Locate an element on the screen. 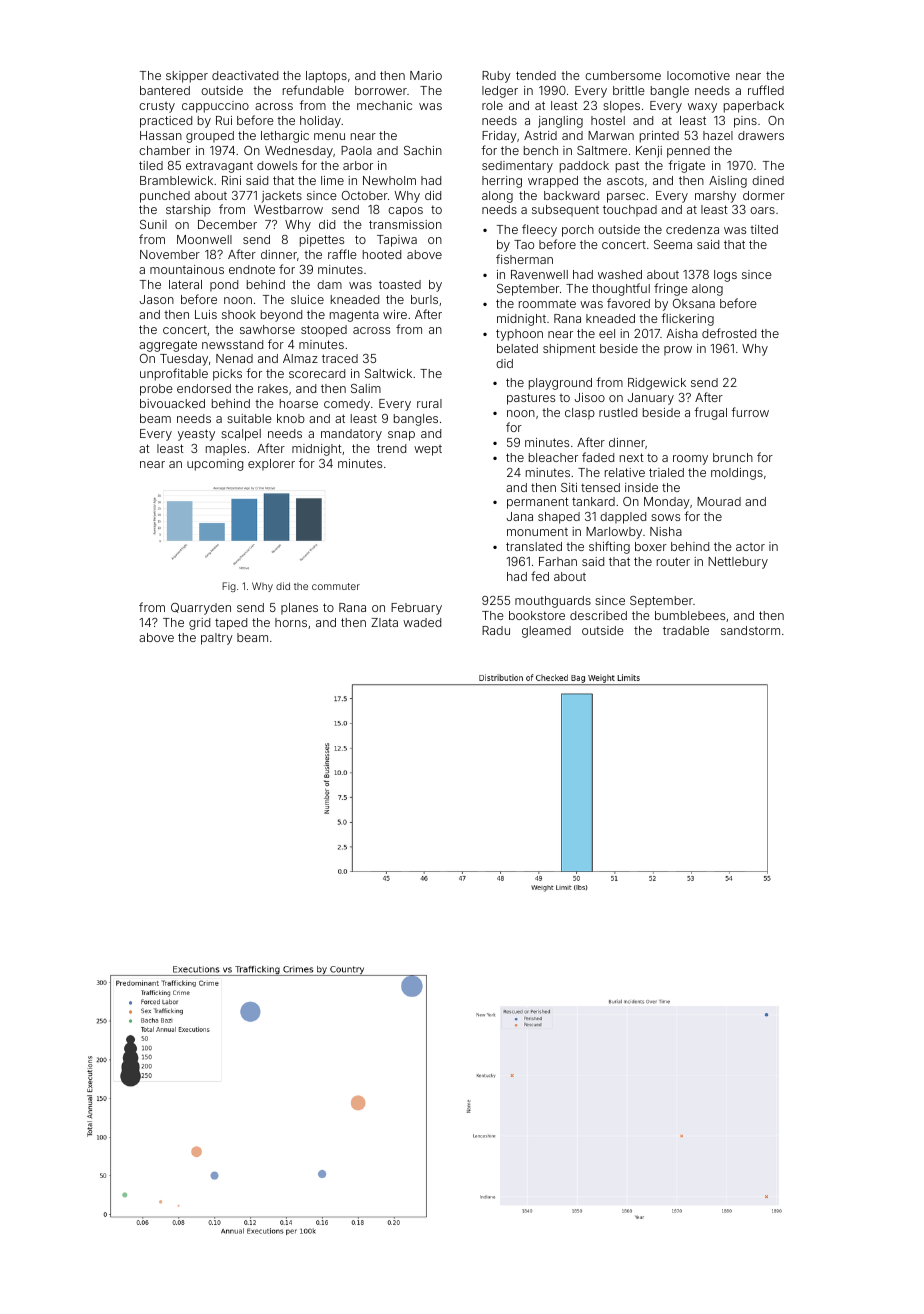 This screenshot has height=1314, width=924. commuter is located at coordinates (336, 586).
